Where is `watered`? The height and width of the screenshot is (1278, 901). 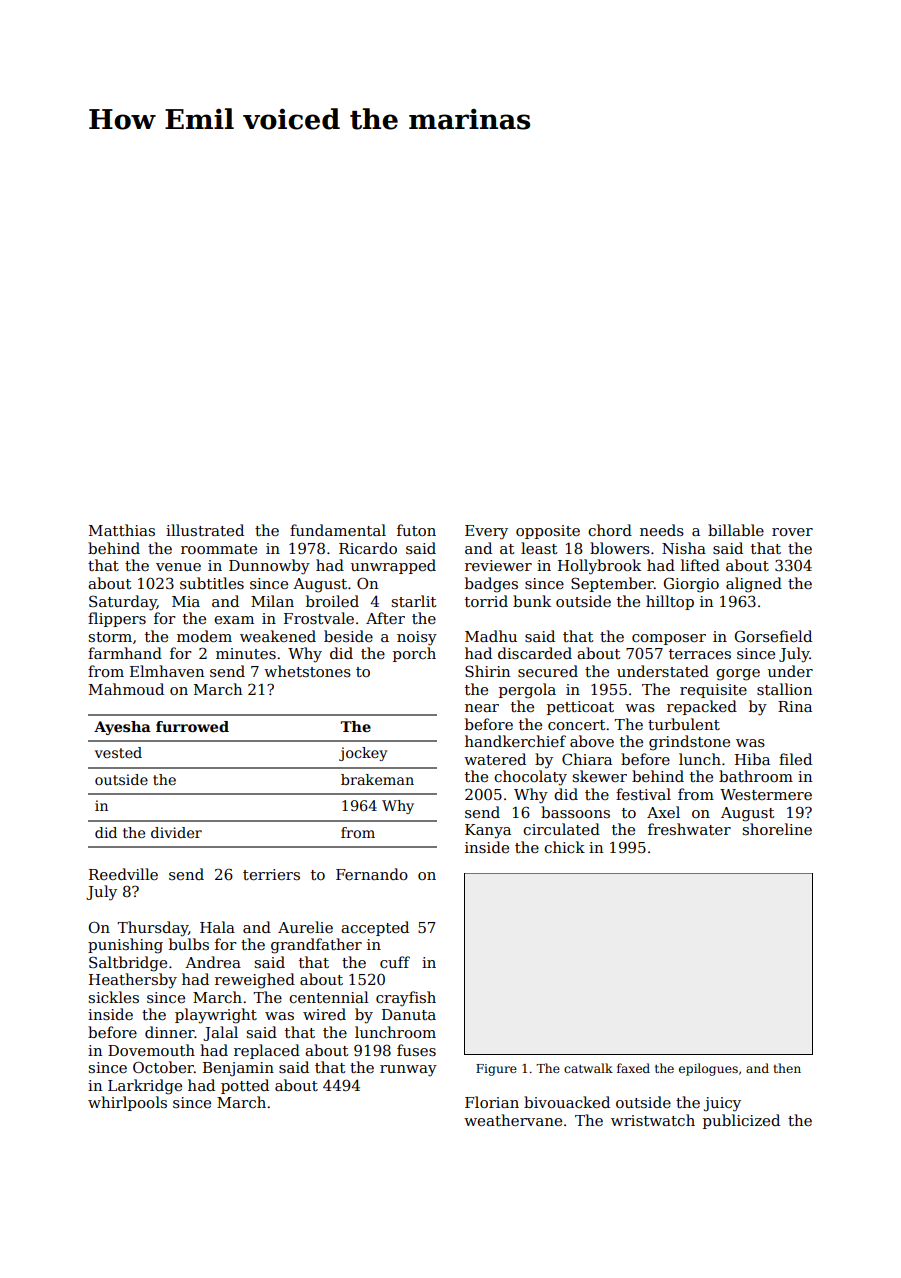
watered is located at coordinates (495, 759).
